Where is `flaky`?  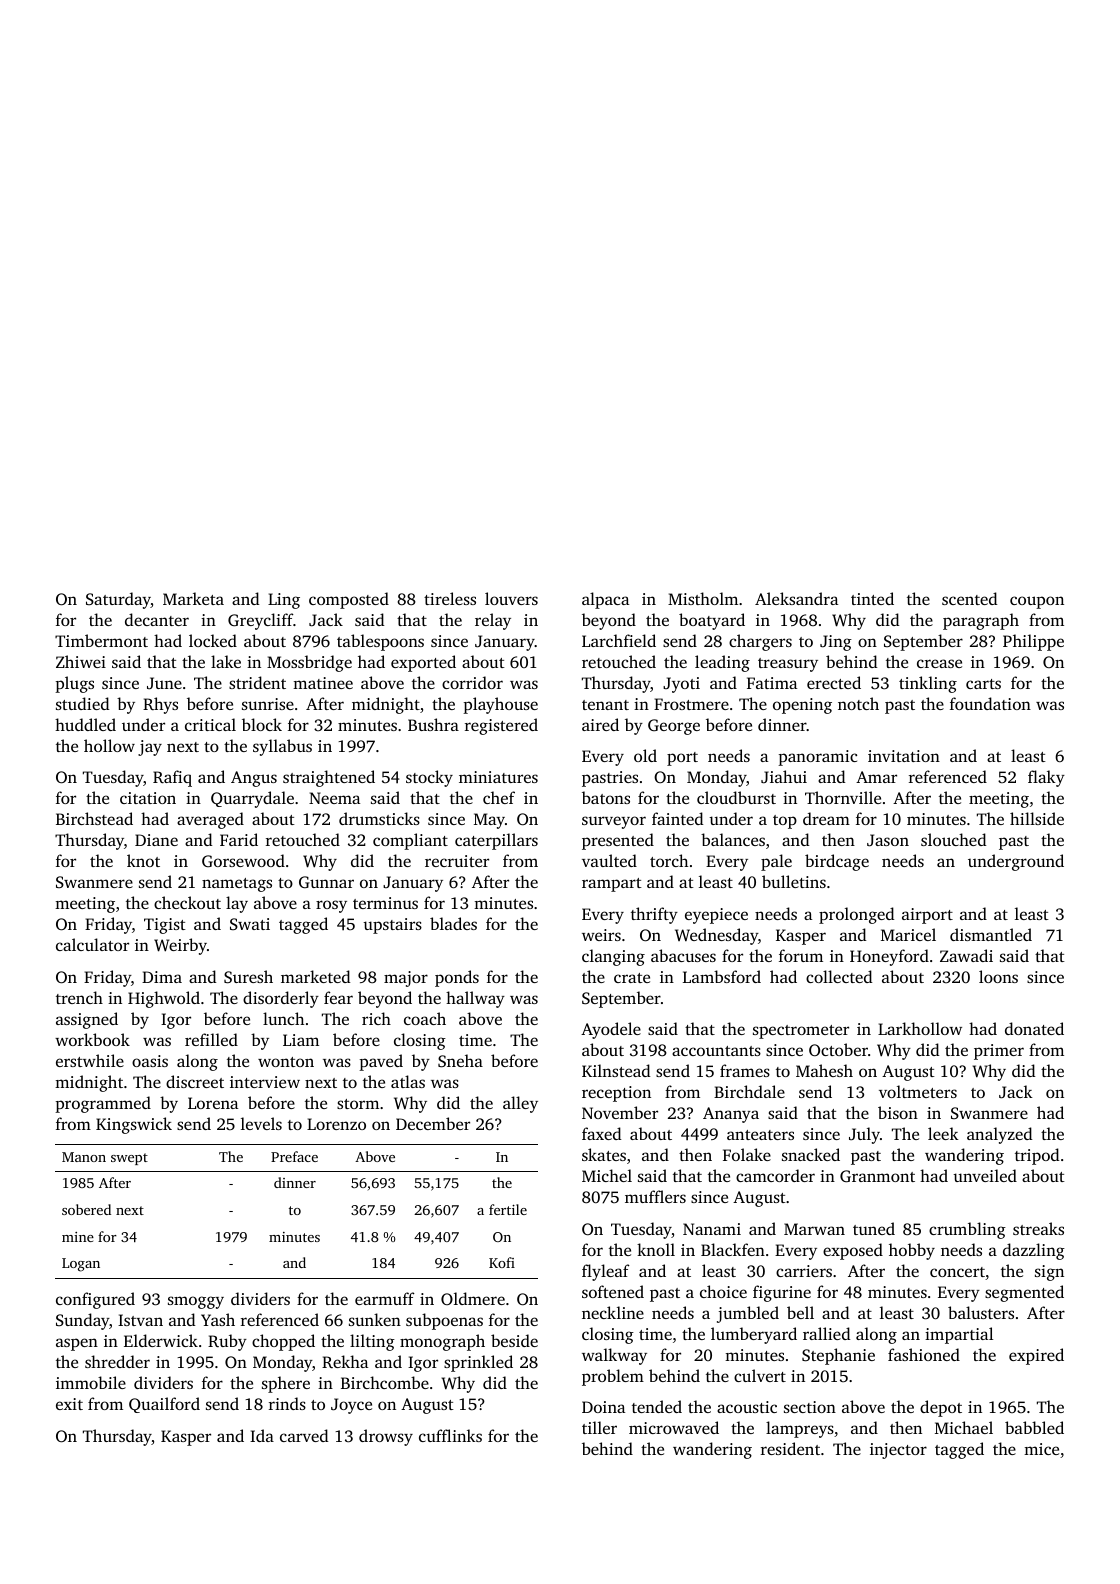 flaky is located at coordinates (1046, 778).
